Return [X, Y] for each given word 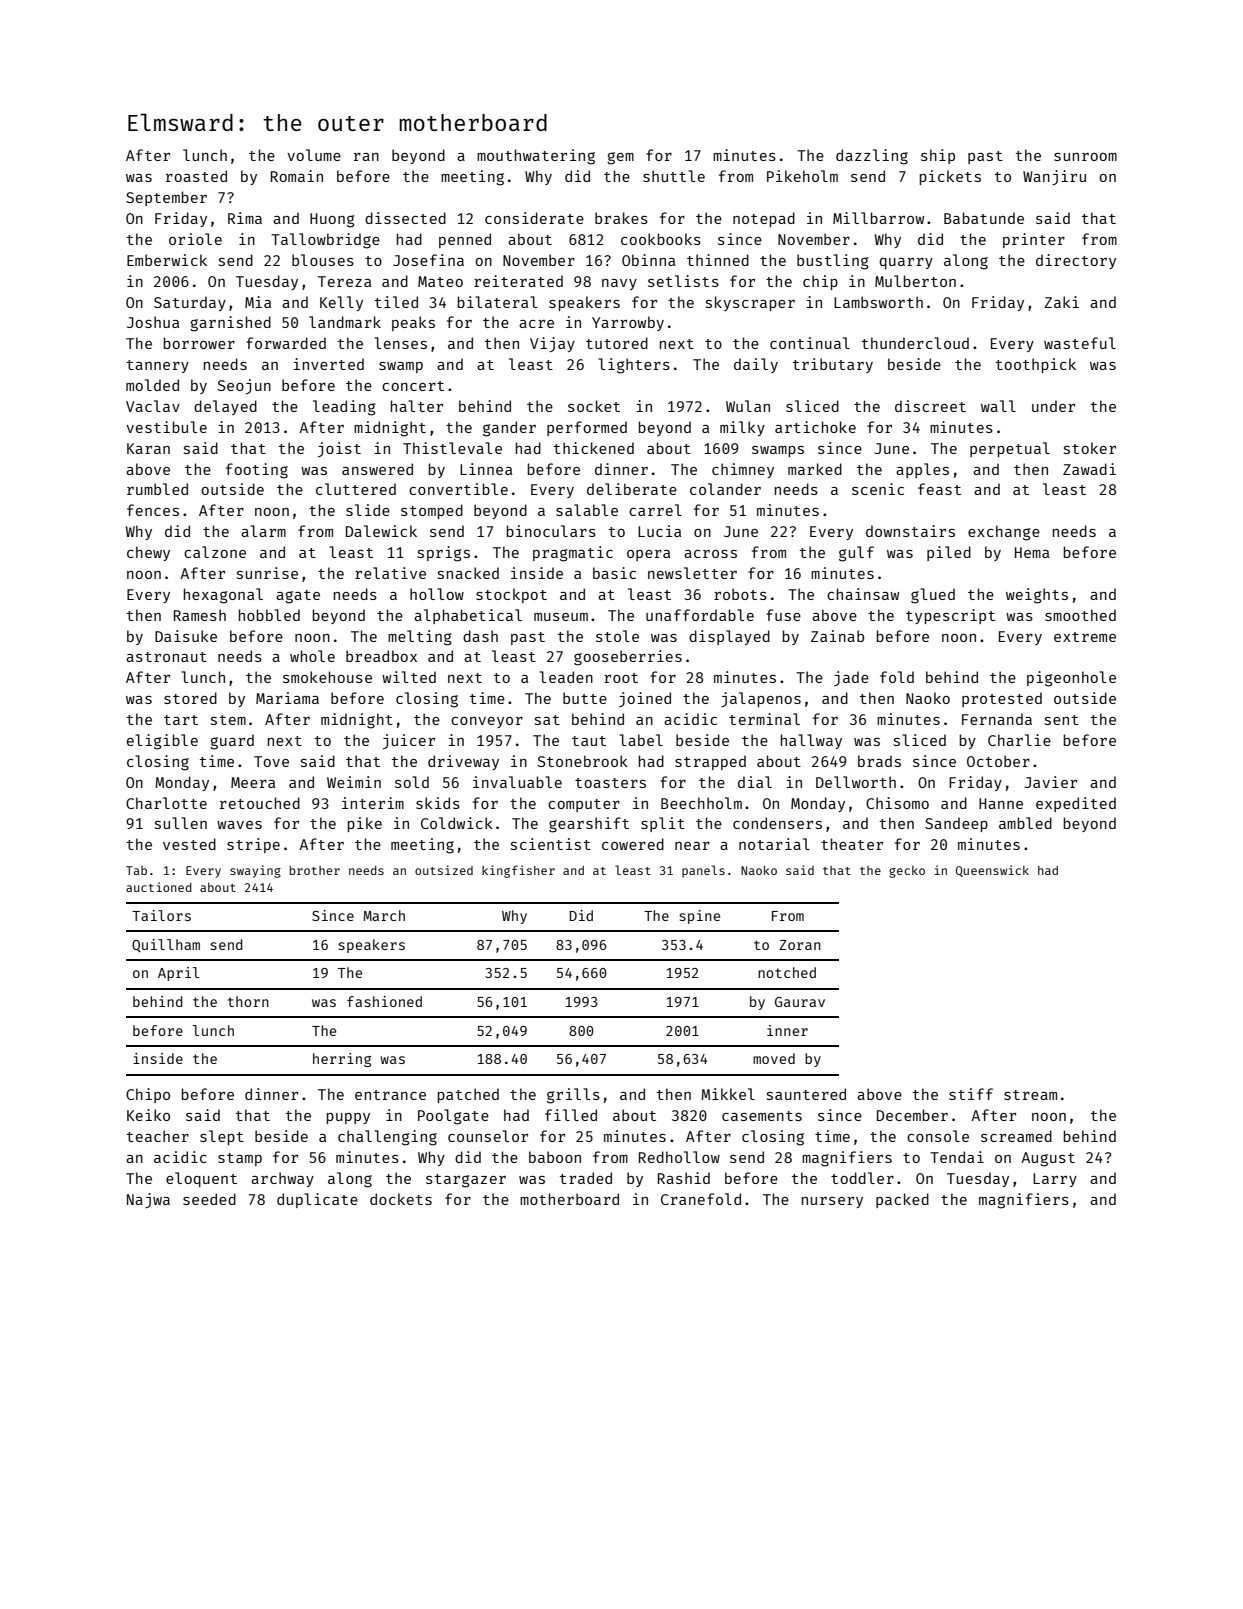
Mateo [440, 281]
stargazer [466, 1181]
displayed [729, 637]
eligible [162, 742]
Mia [258, 302]
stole [617, 636]
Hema [1032, 552]
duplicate [317, 1200]
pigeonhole [1071, 679]
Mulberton [915, 281]
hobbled [269, 615]
